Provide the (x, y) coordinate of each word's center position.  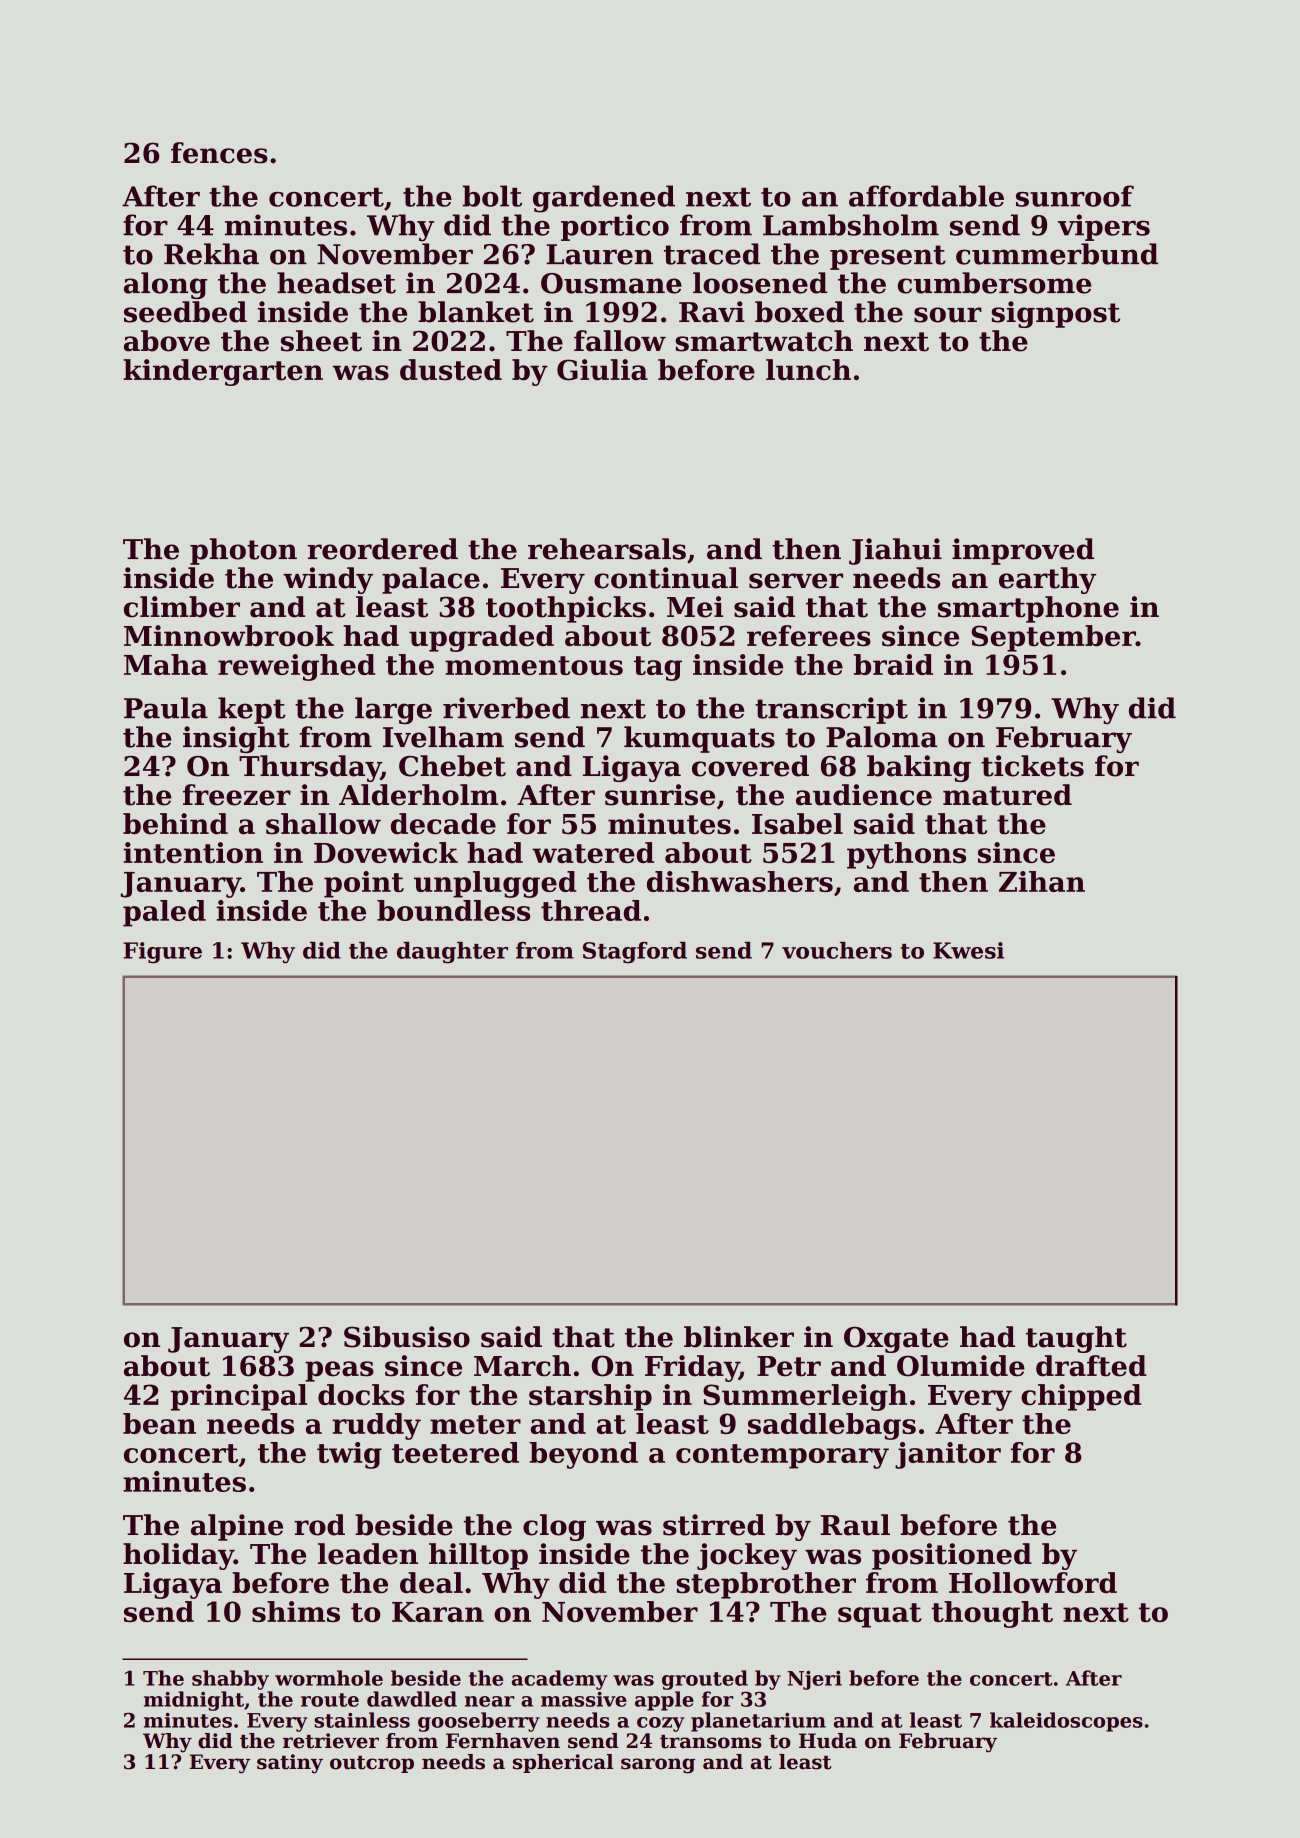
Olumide (961, 1366)
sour (948, 315)
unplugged (495, 884)
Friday (692, 1368)
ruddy (376, 1426)
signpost (1055, 314)
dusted (451, 370)
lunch (808, 370)
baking (919, 768)
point (364, 884)
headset (336, 283)
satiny (290, 1764)
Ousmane (611, 283)
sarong (658, 1766)
